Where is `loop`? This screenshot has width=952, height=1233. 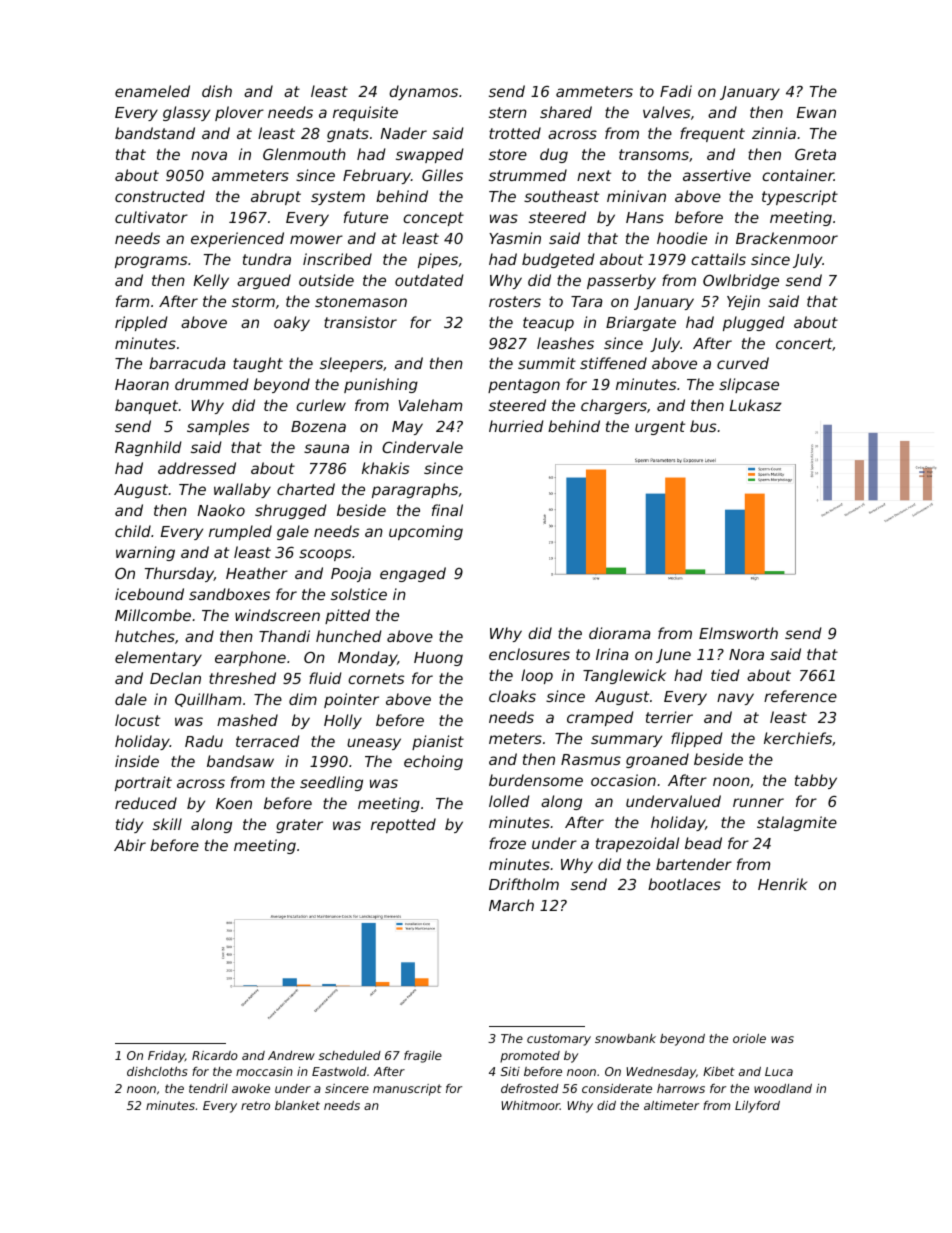
loop is located at coordinates (537, 676).
